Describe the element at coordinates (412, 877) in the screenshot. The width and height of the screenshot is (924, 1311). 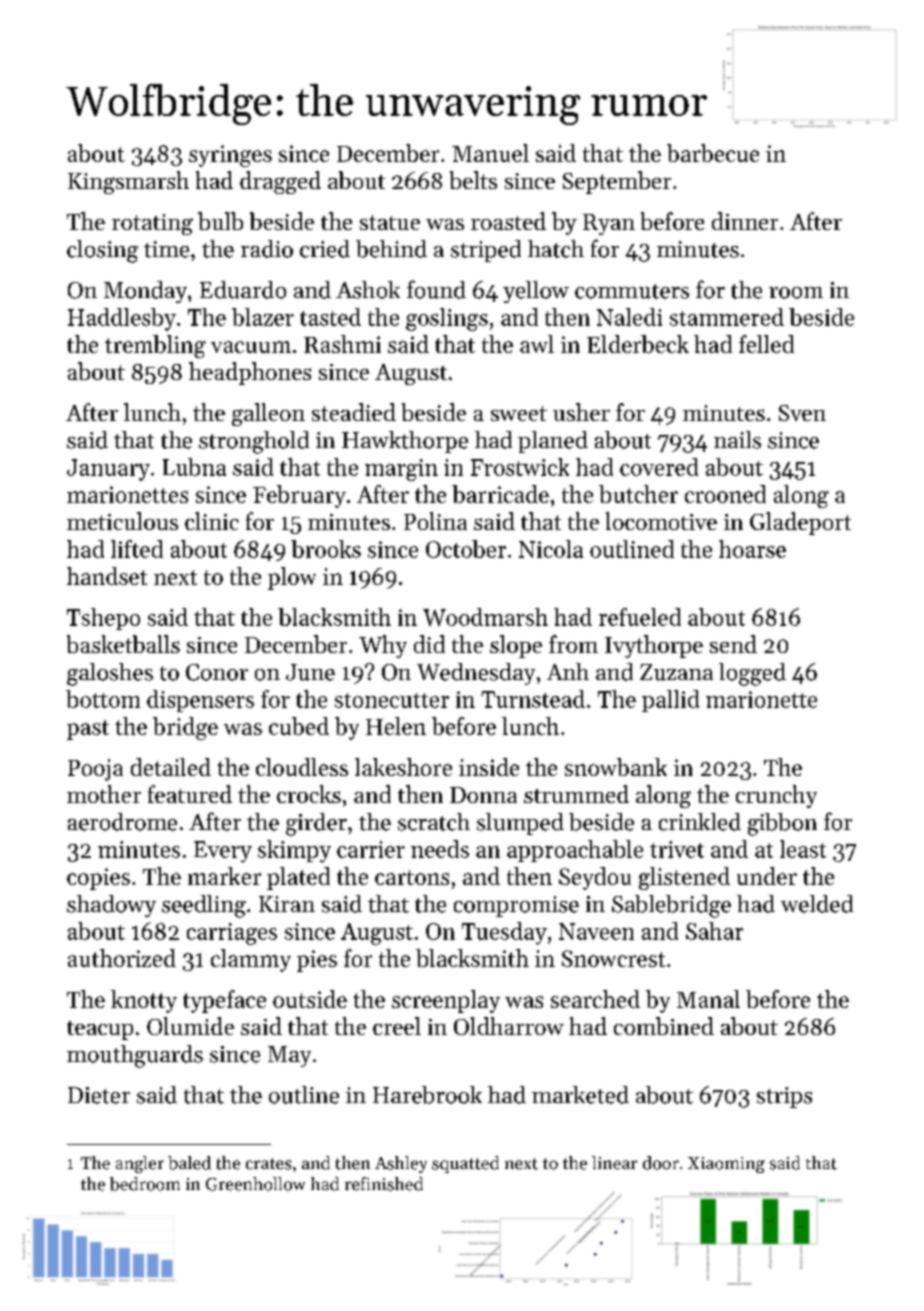
I see `cartons` at that location.
